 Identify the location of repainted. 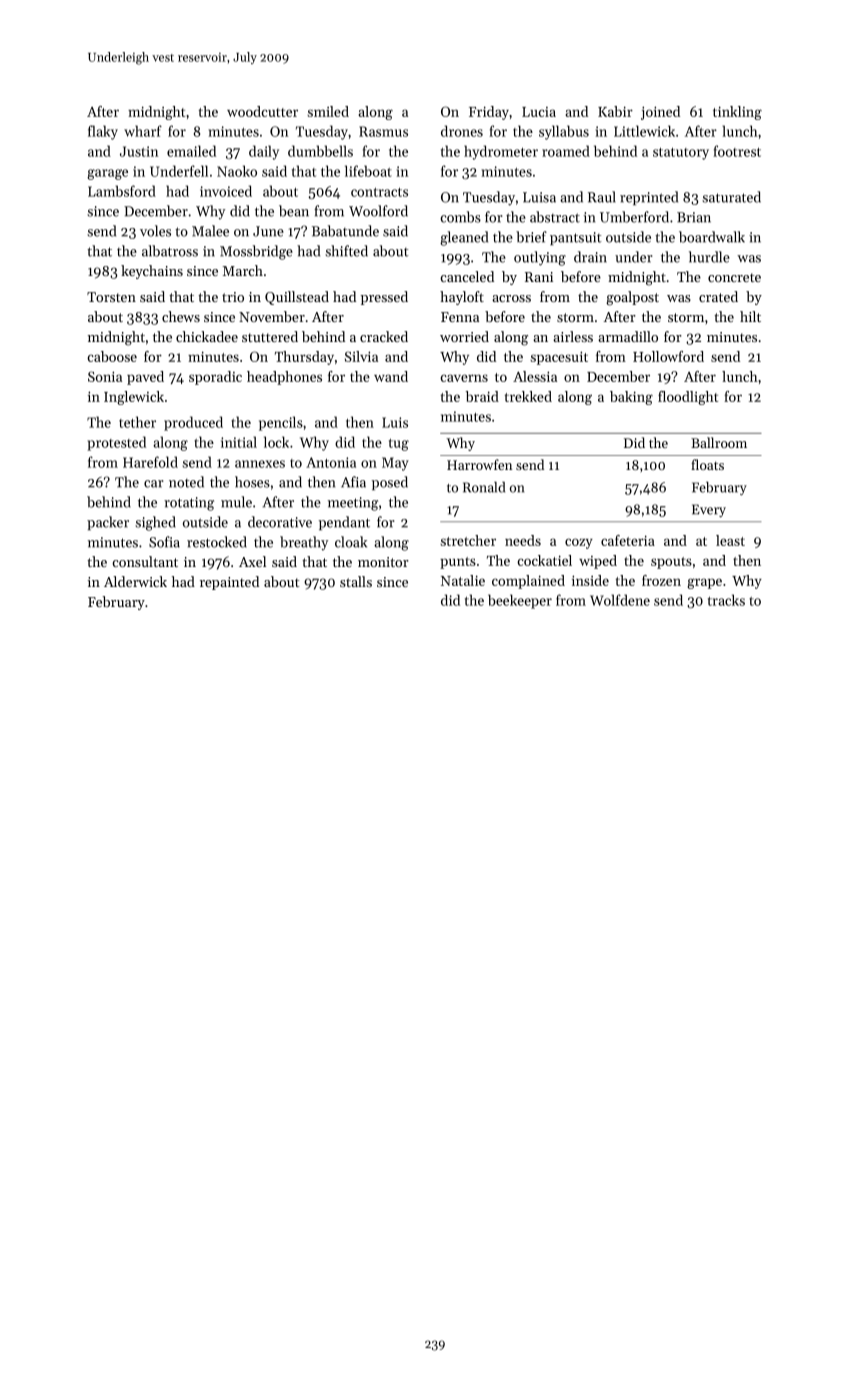
(229, 583).
